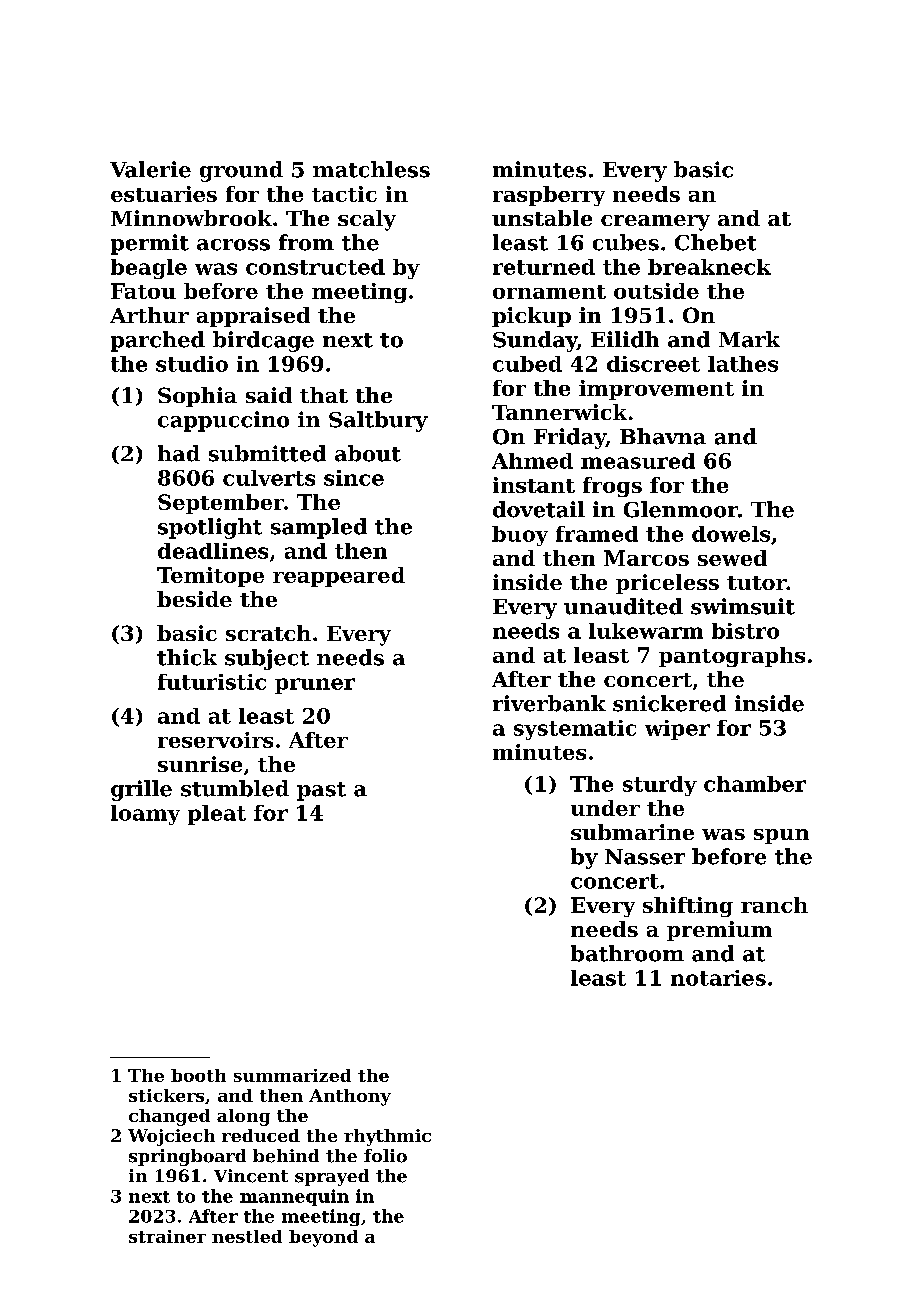 Image resolution: width=924 pixels, height=1311 pixels. I want to click on bathroom, so click(627, 953).
